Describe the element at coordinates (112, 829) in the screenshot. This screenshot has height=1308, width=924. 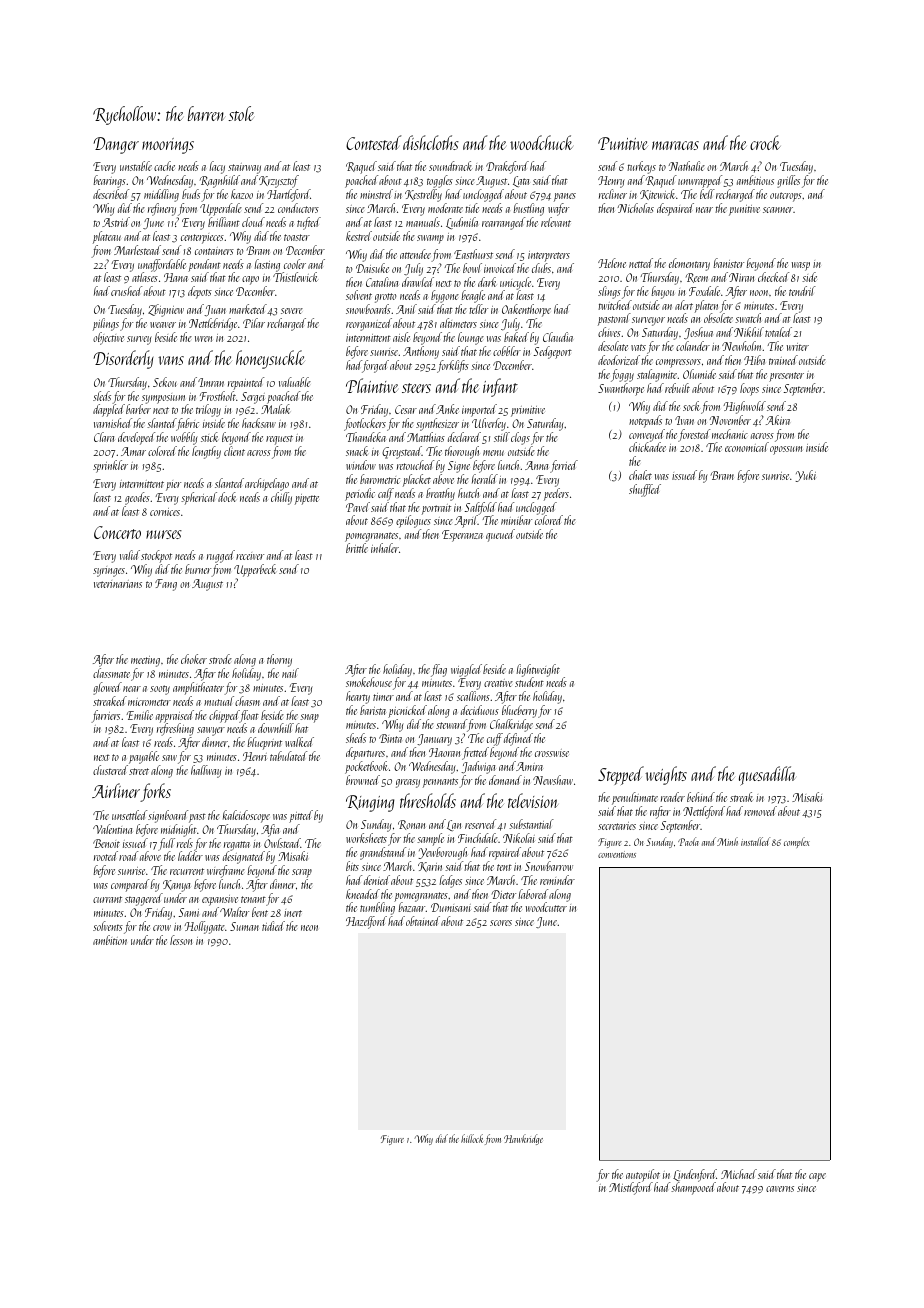
I see `Valentina` at that location.
